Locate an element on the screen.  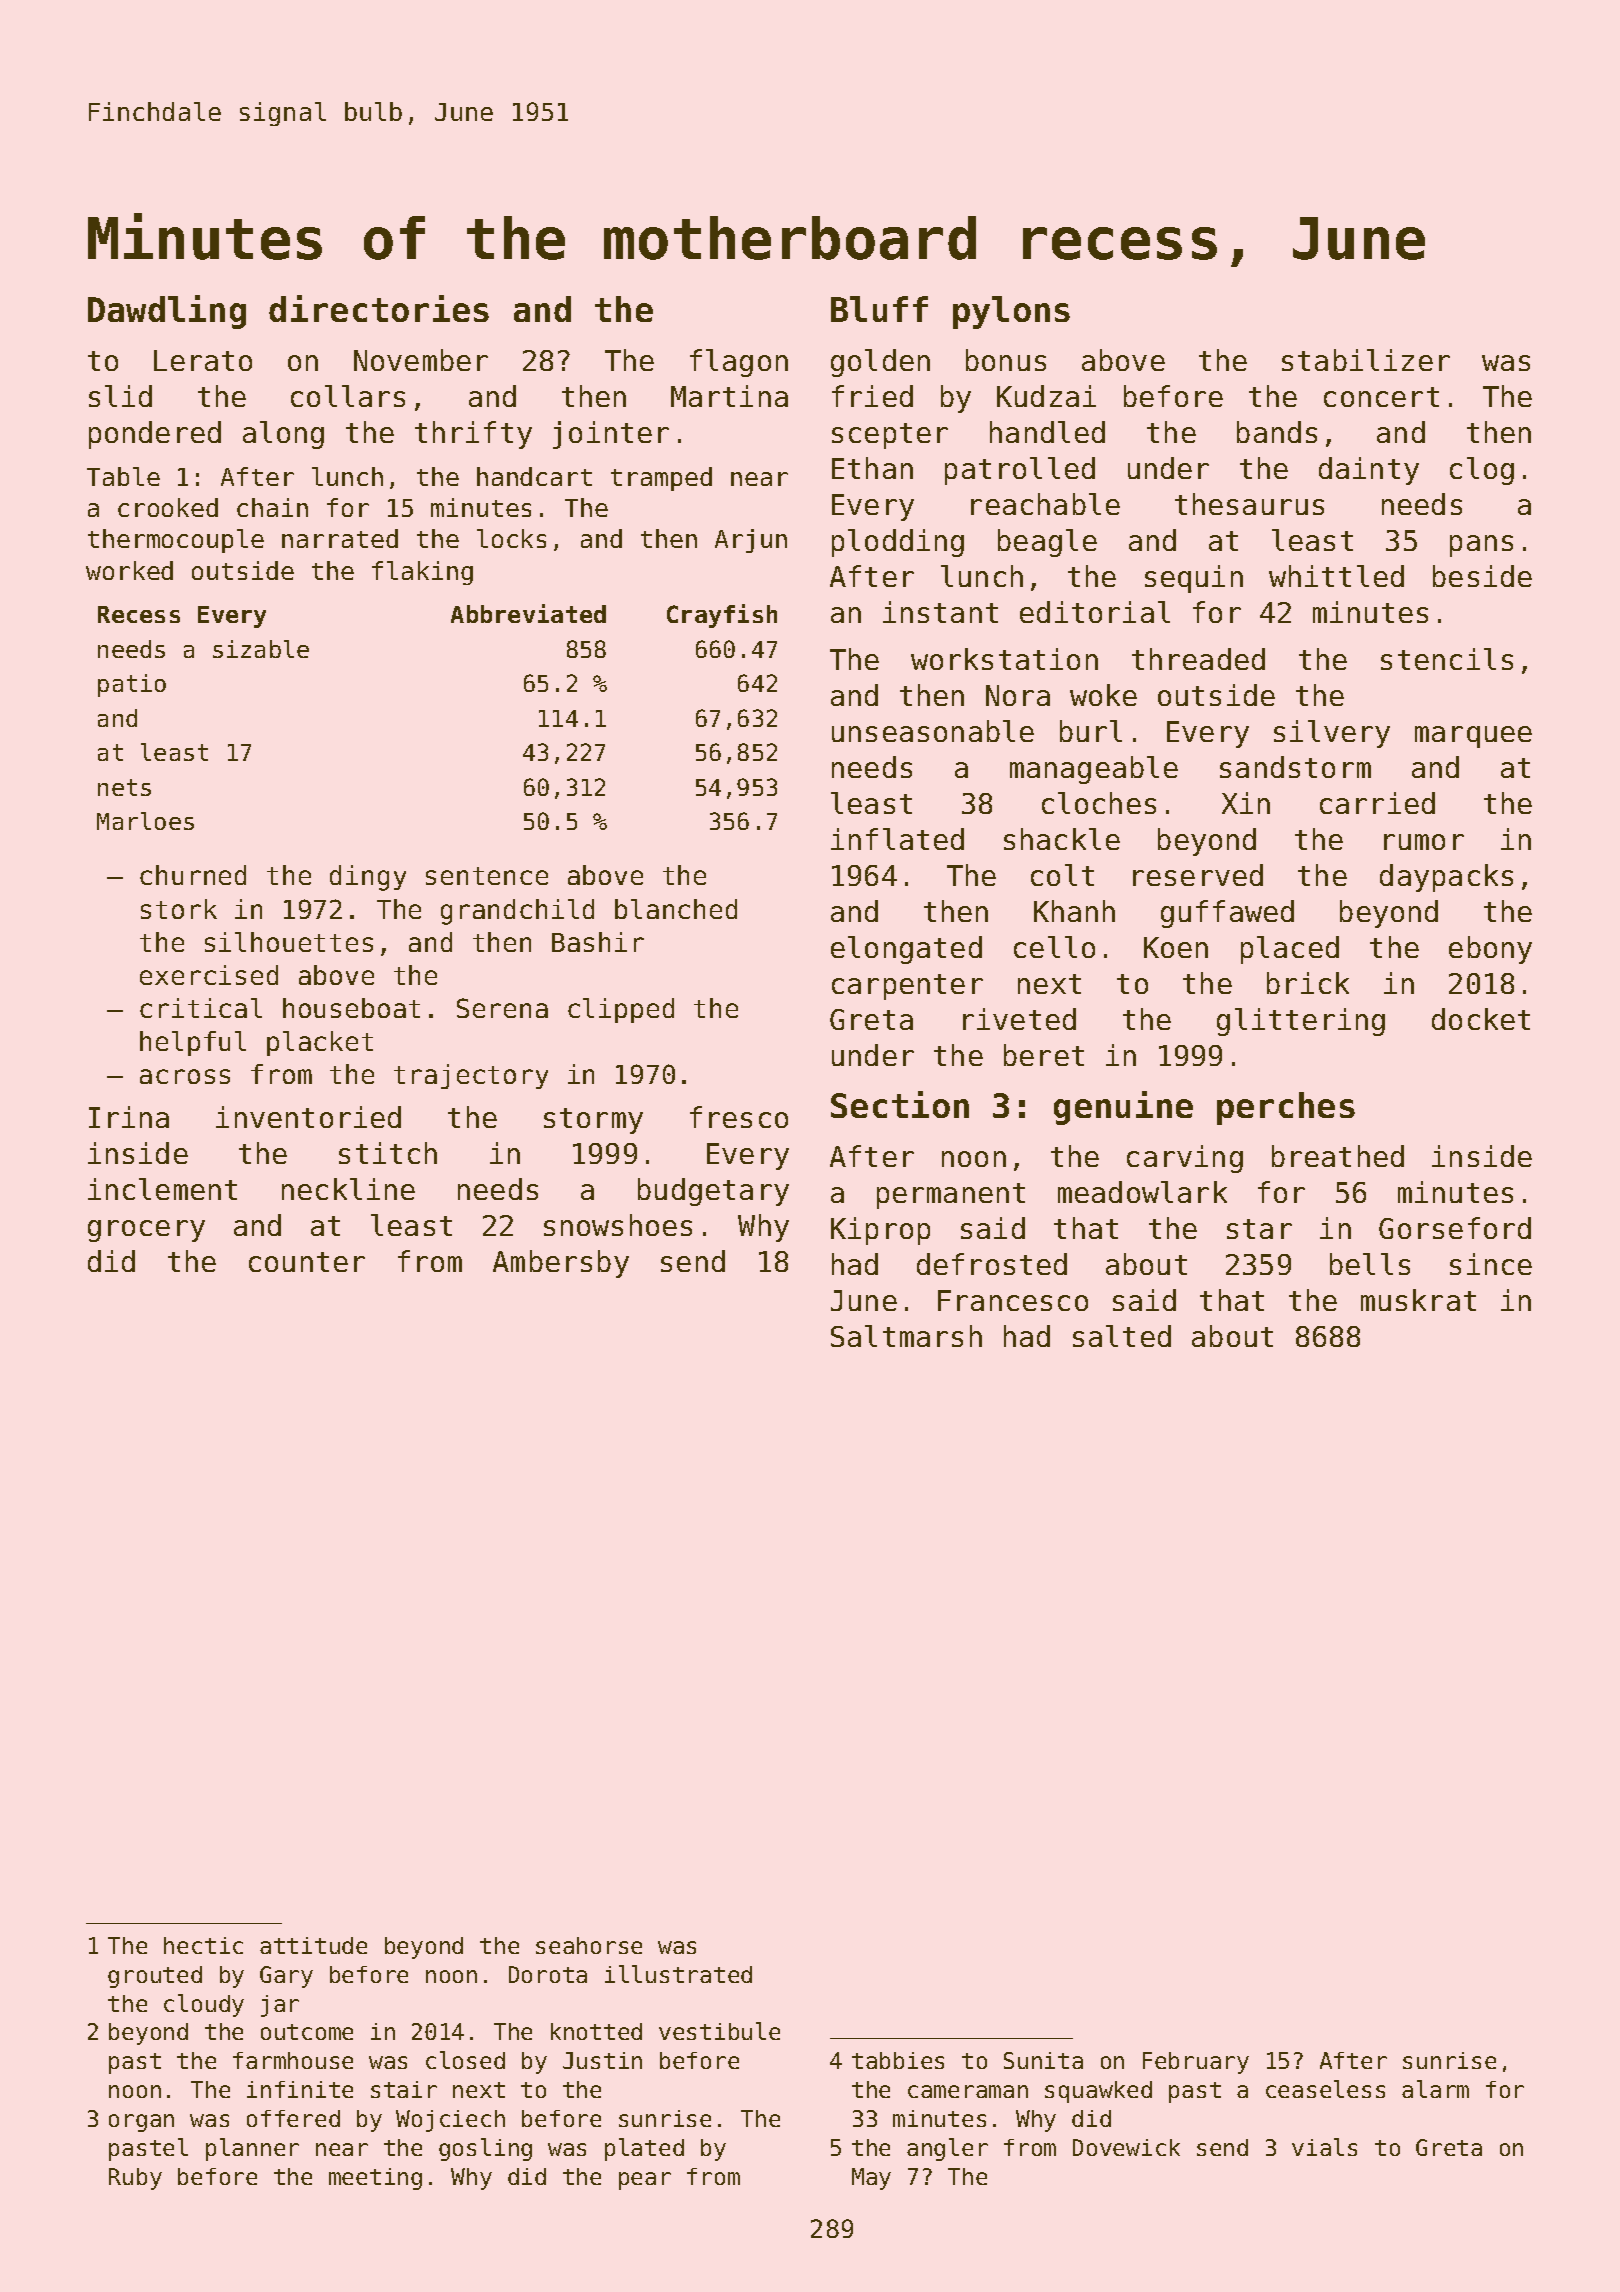
Xin is located at coordinates (1246, 803).
